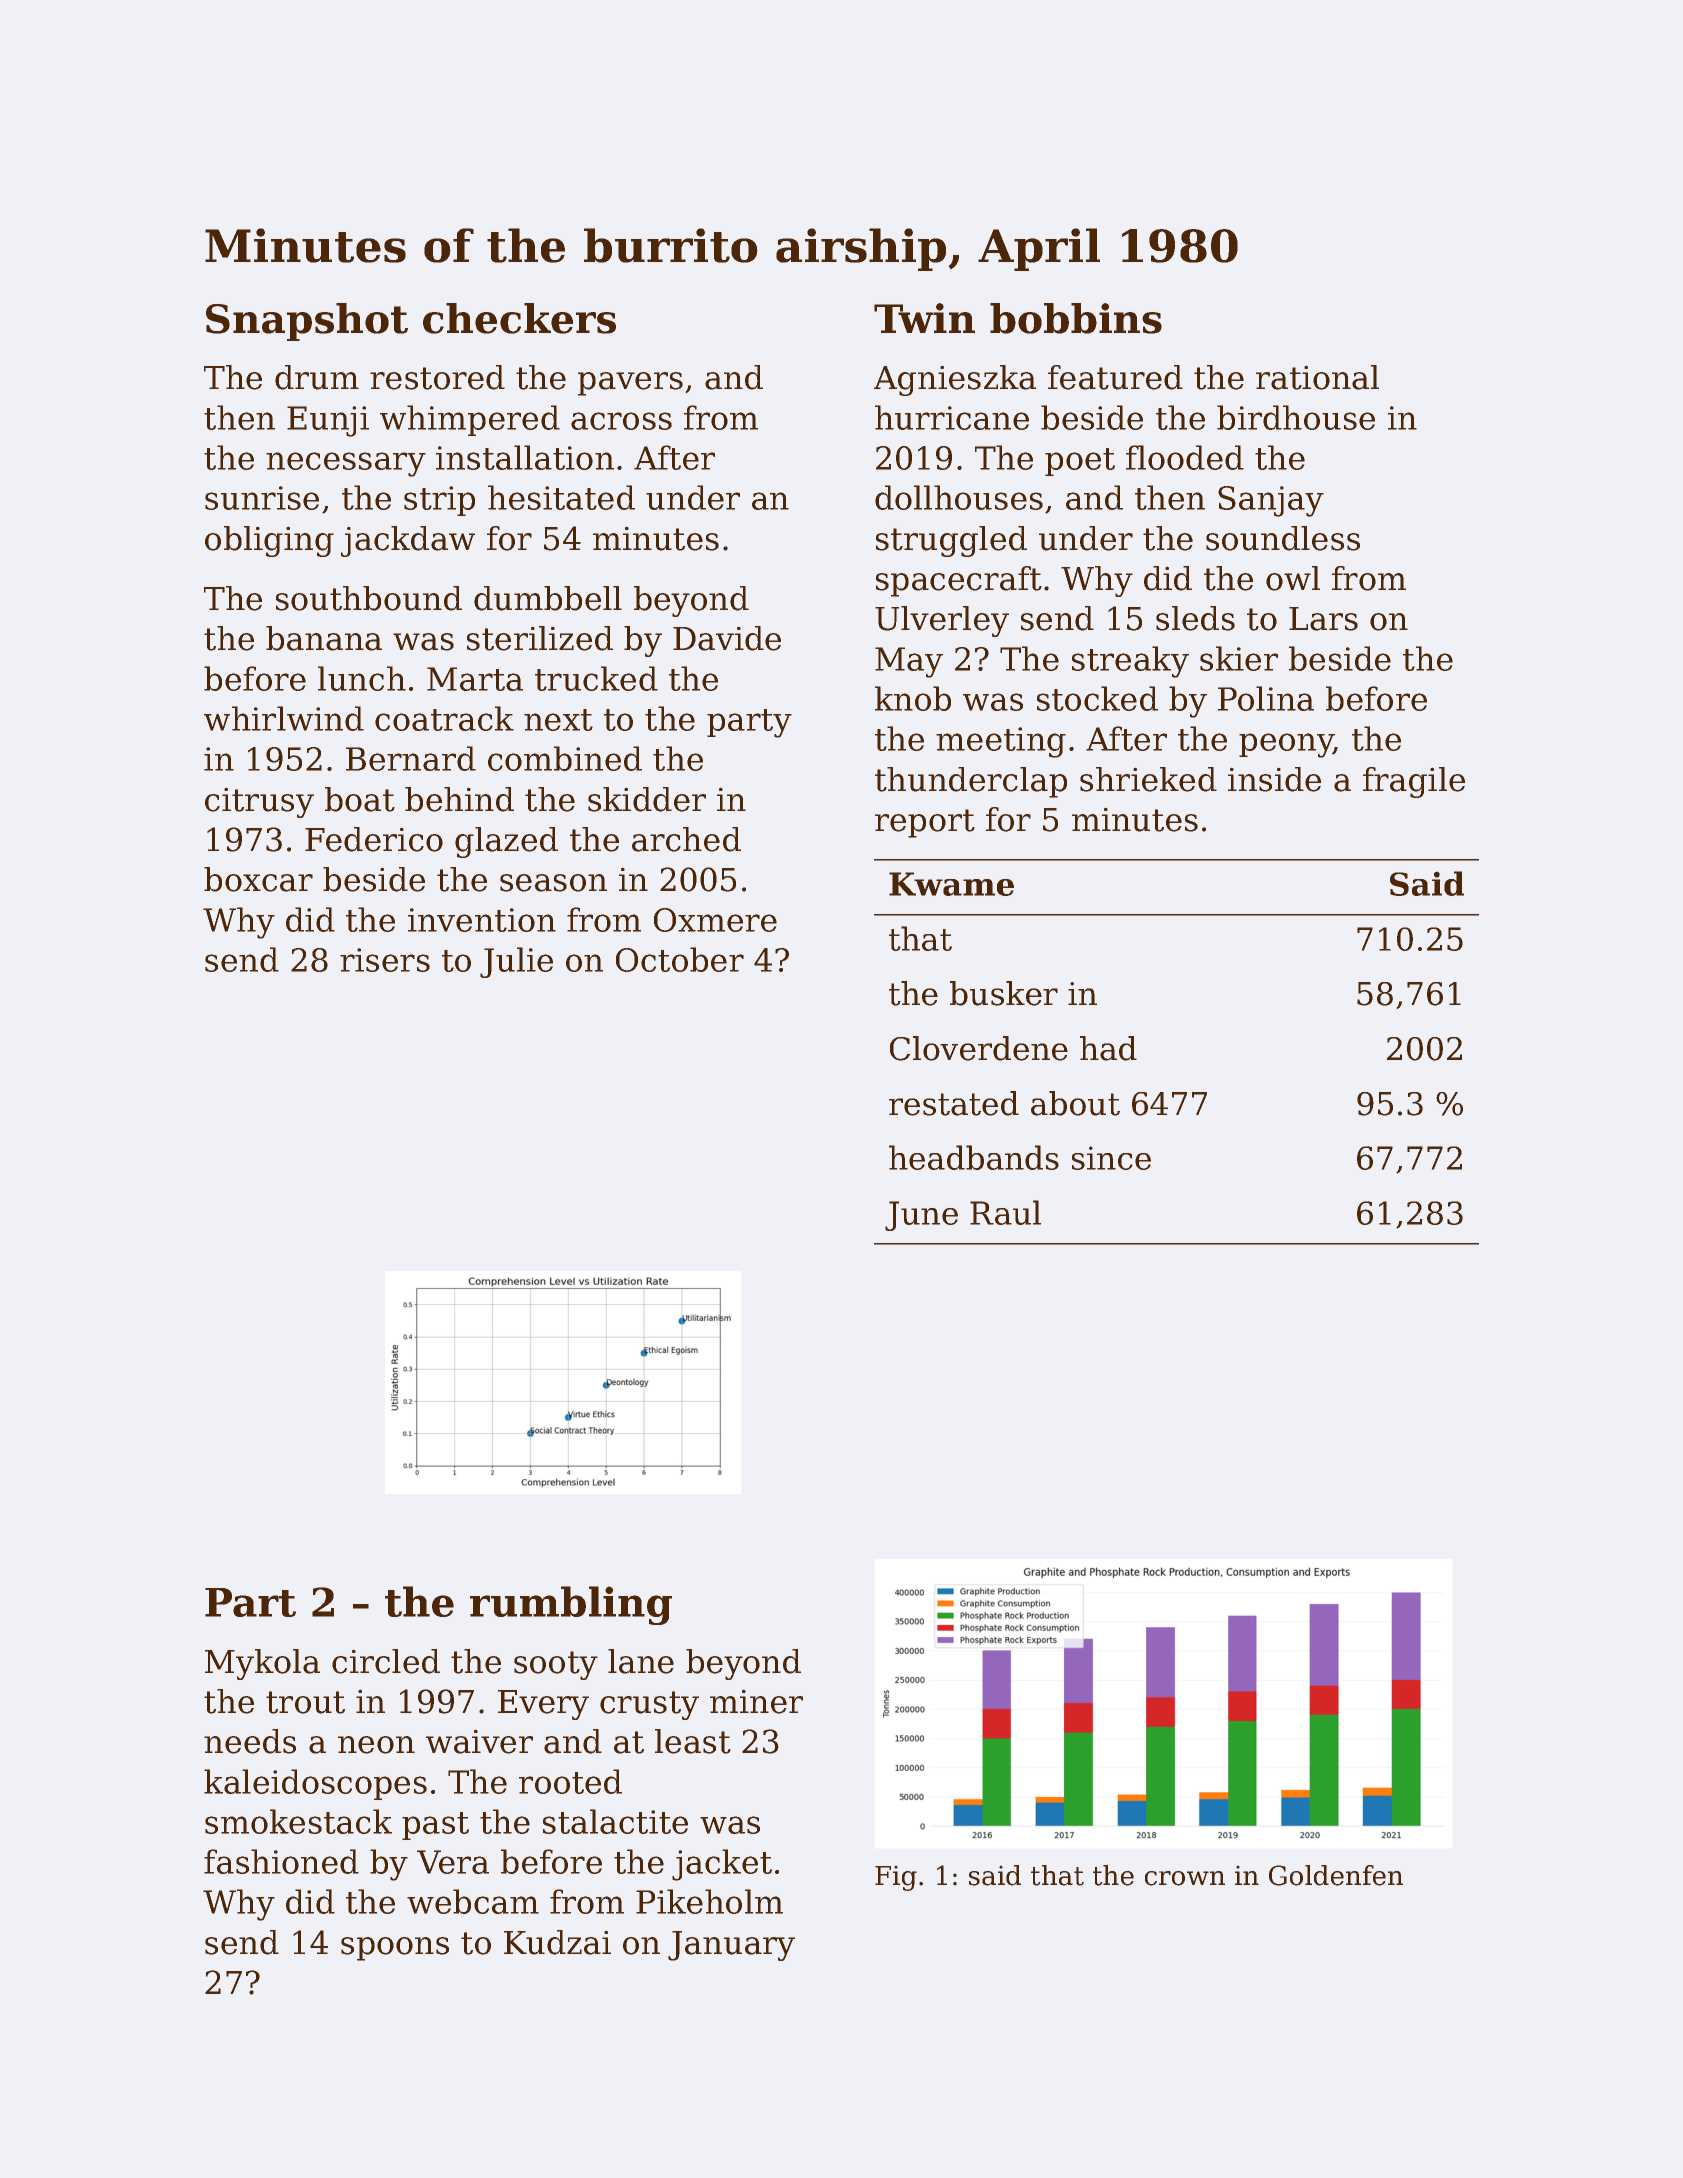 The width and height of the screenshot is (1683, 2178). I want to click on rational, so click(1317, 377).
